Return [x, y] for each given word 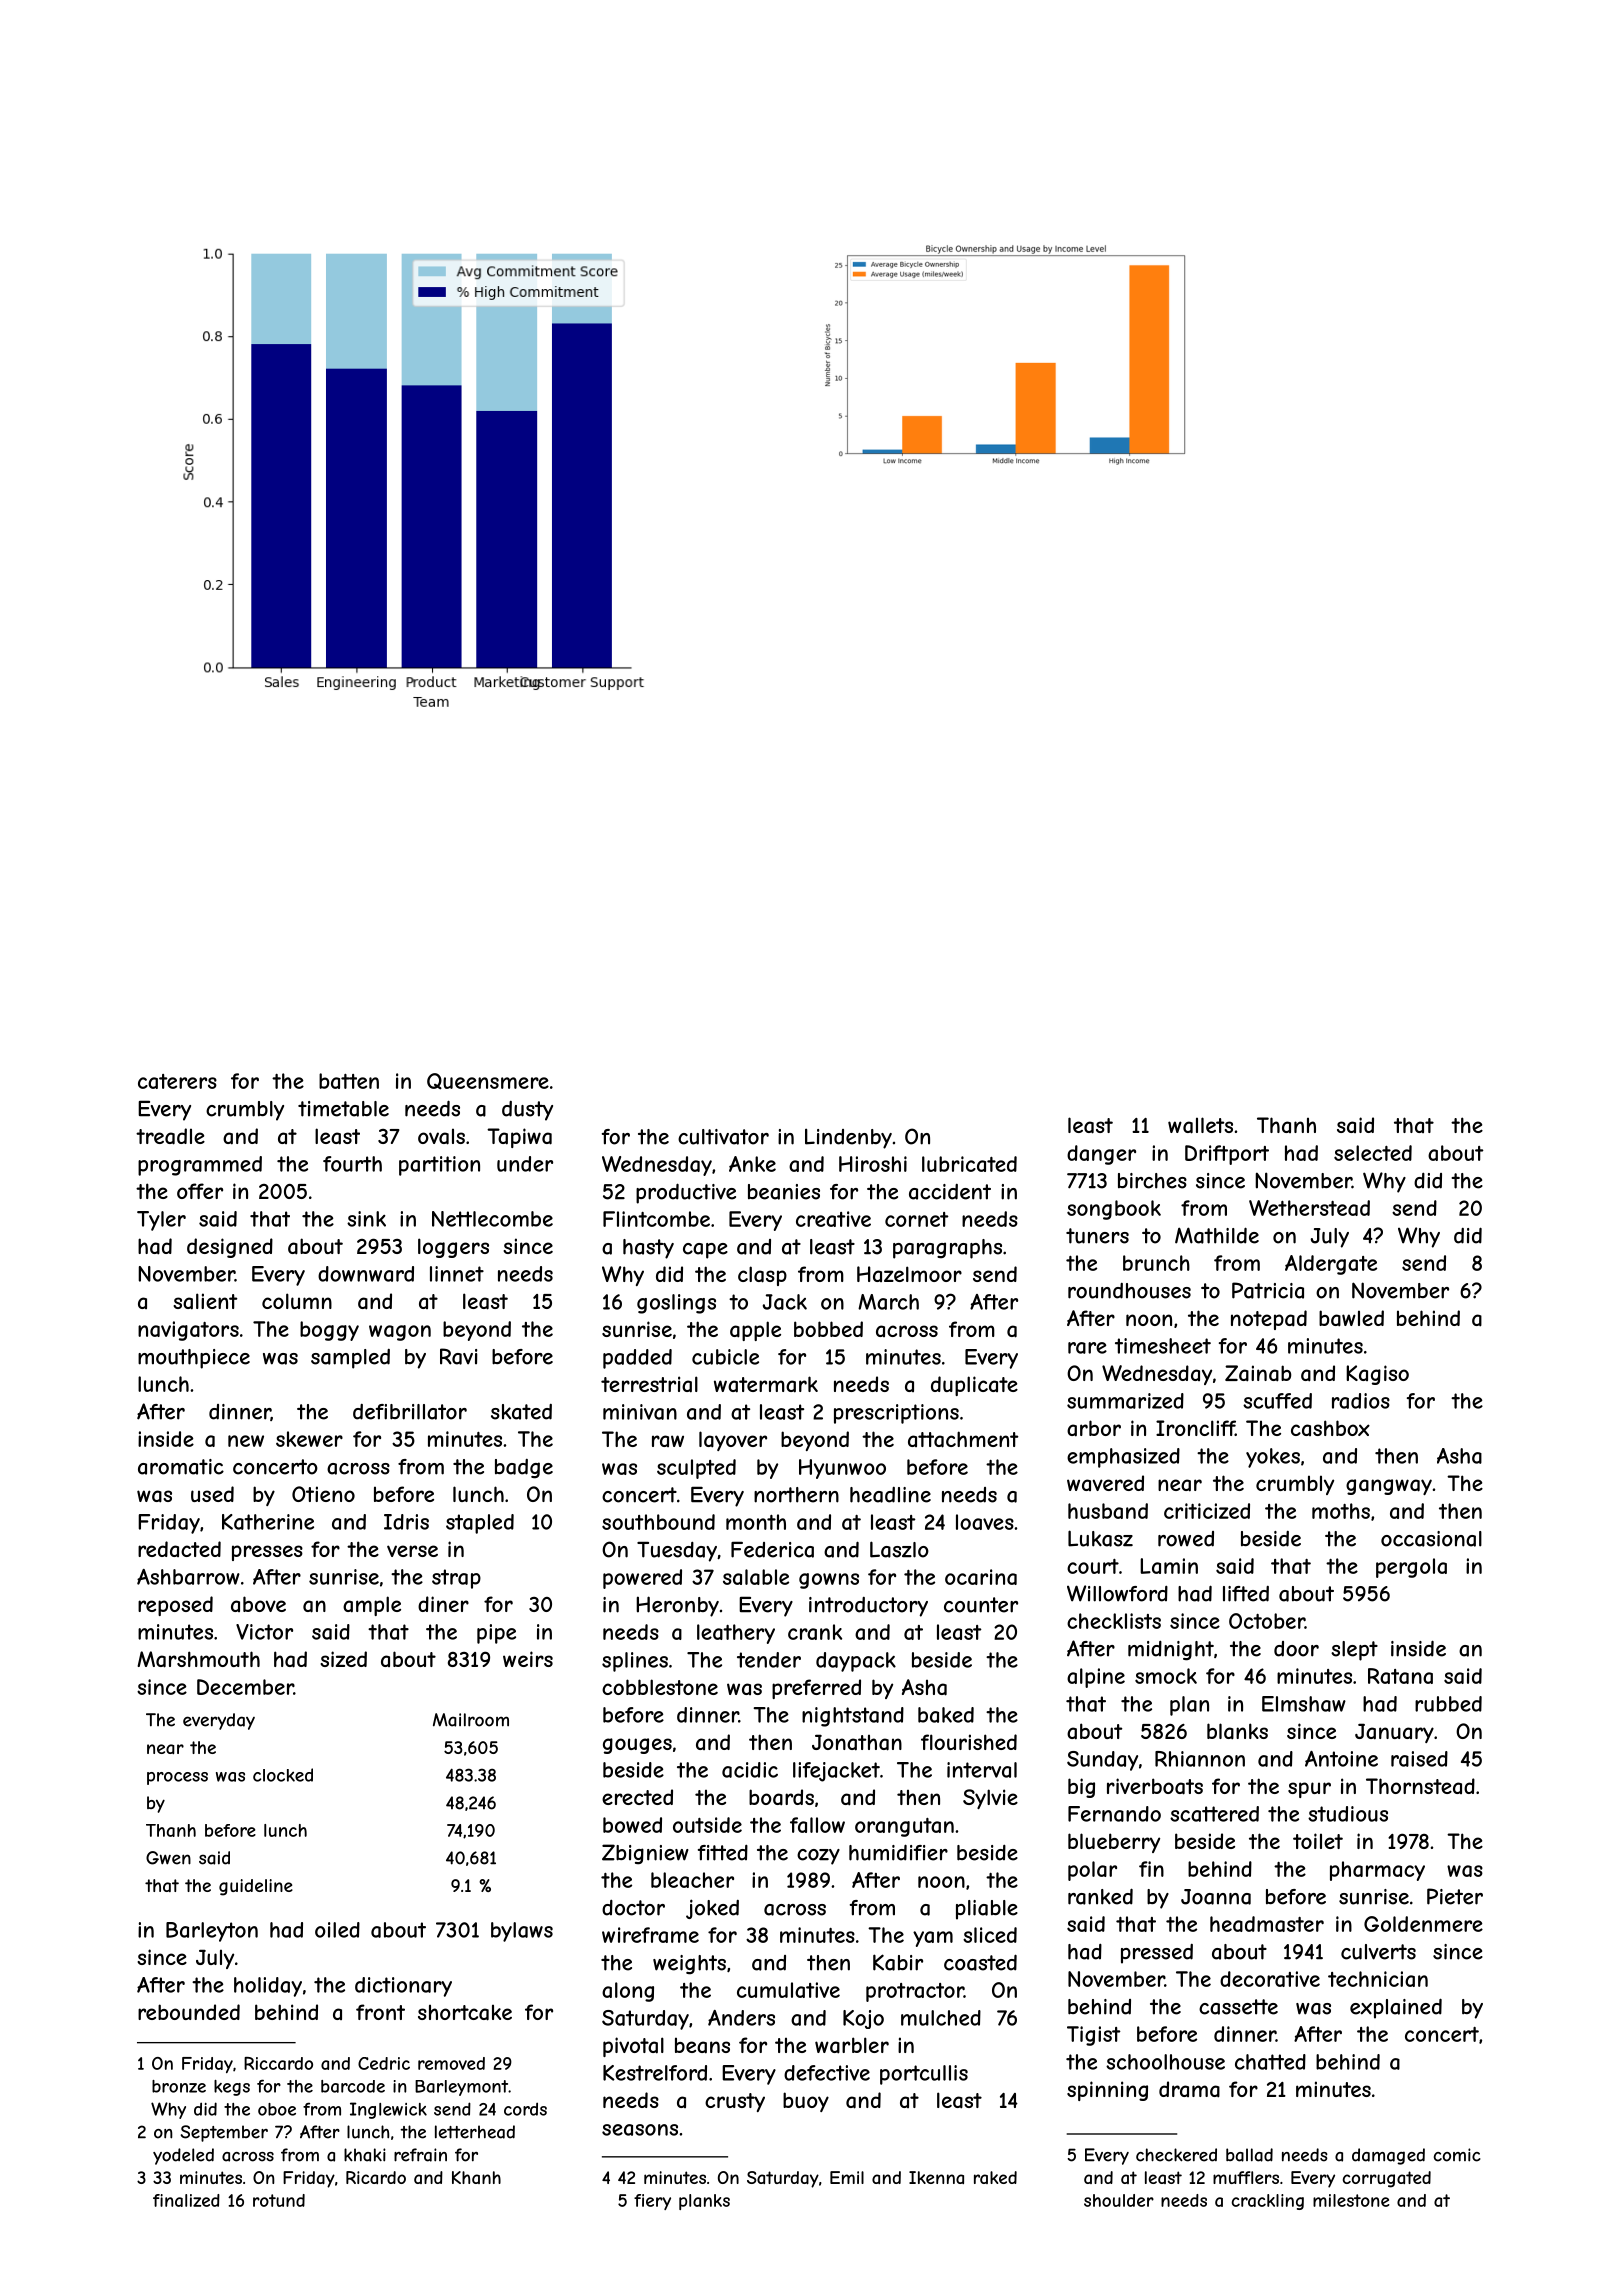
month [756, 1522]
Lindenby [848, 1139]
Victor [264, 1632]
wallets [1200, 1125]
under [525, 1164]
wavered [1105, 1483]
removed [451, 2063]
